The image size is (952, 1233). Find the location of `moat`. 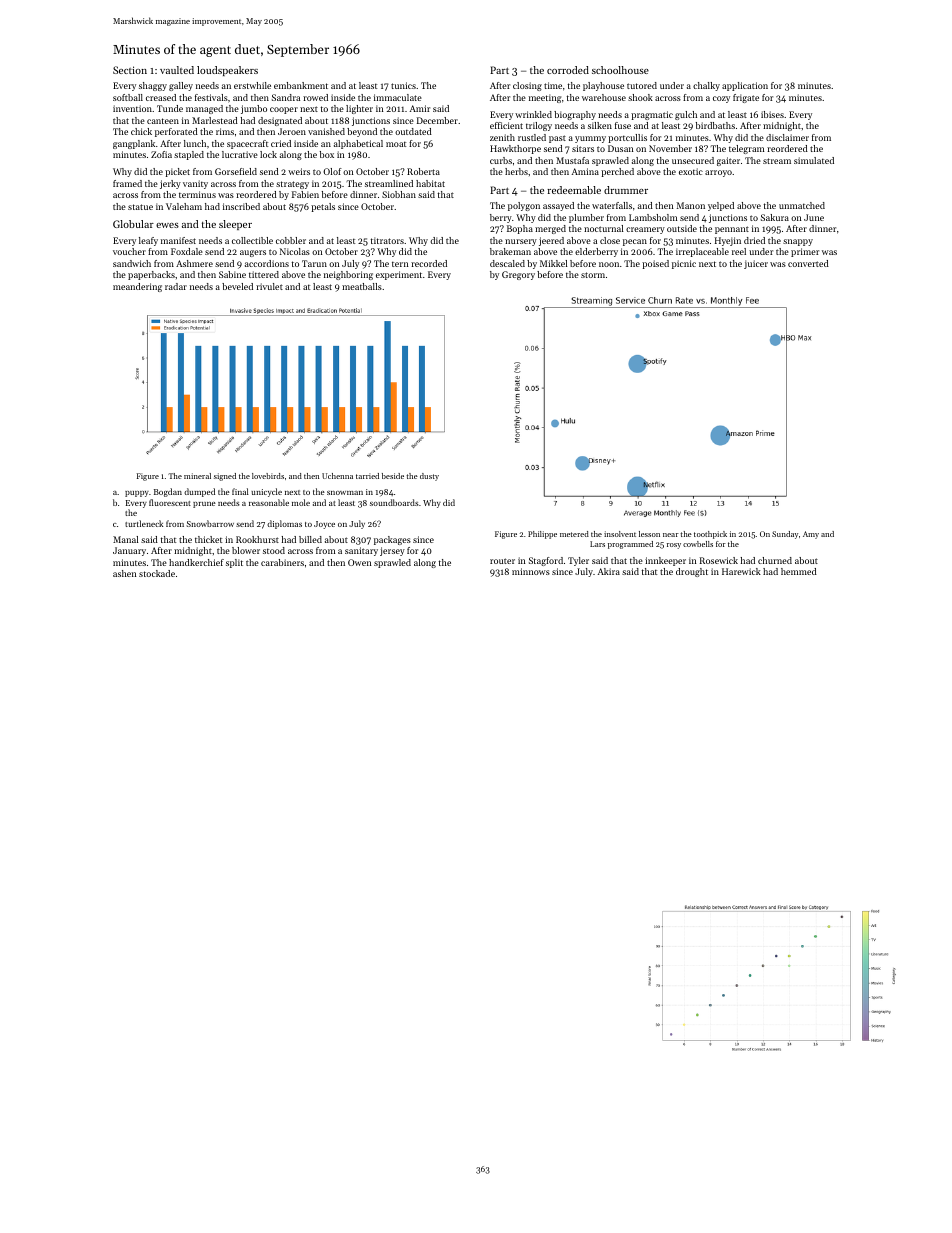

moat is located at coordinates (396, 144).
